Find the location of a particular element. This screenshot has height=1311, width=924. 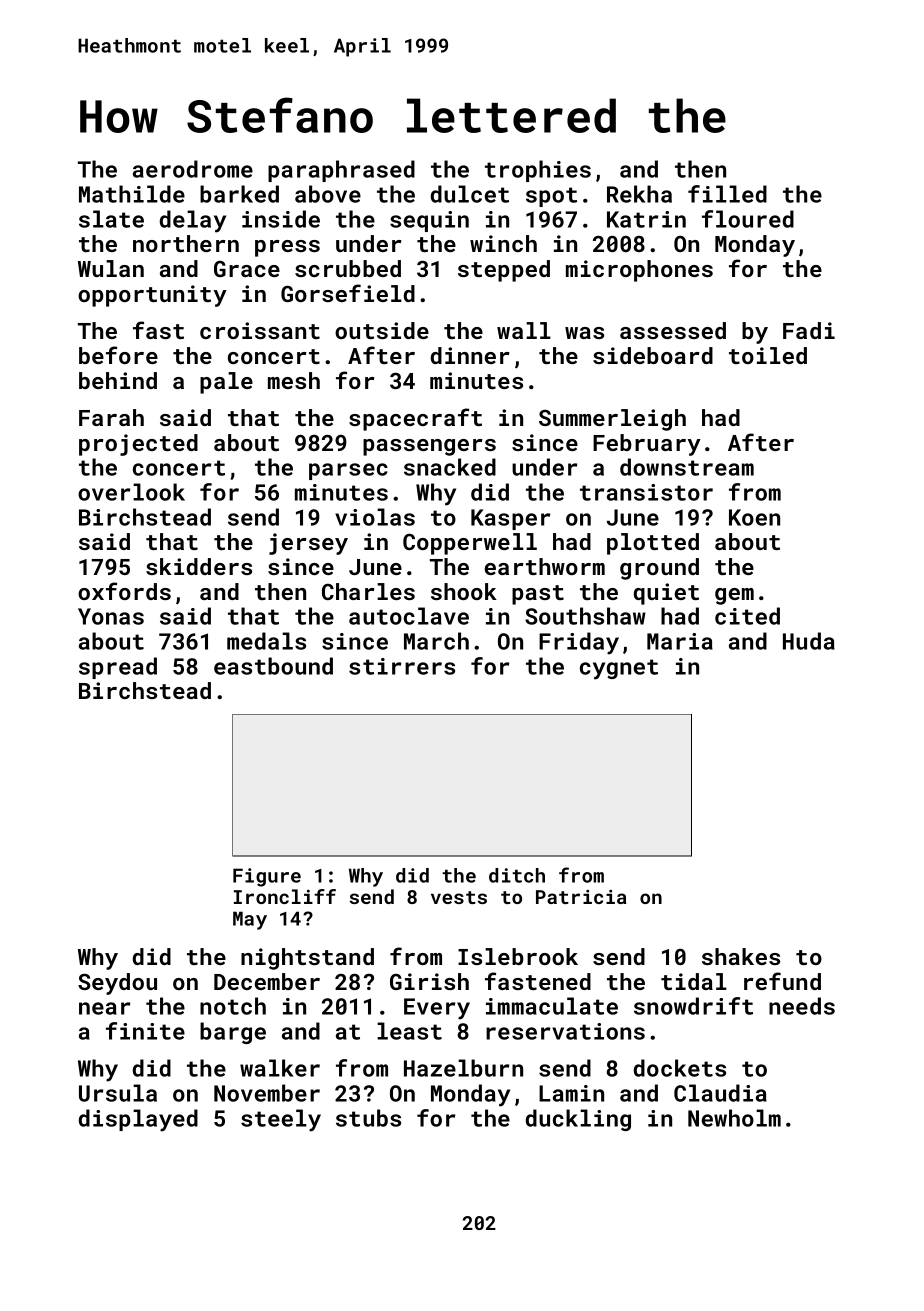

stirrers is located at coordinates (402, 666).
